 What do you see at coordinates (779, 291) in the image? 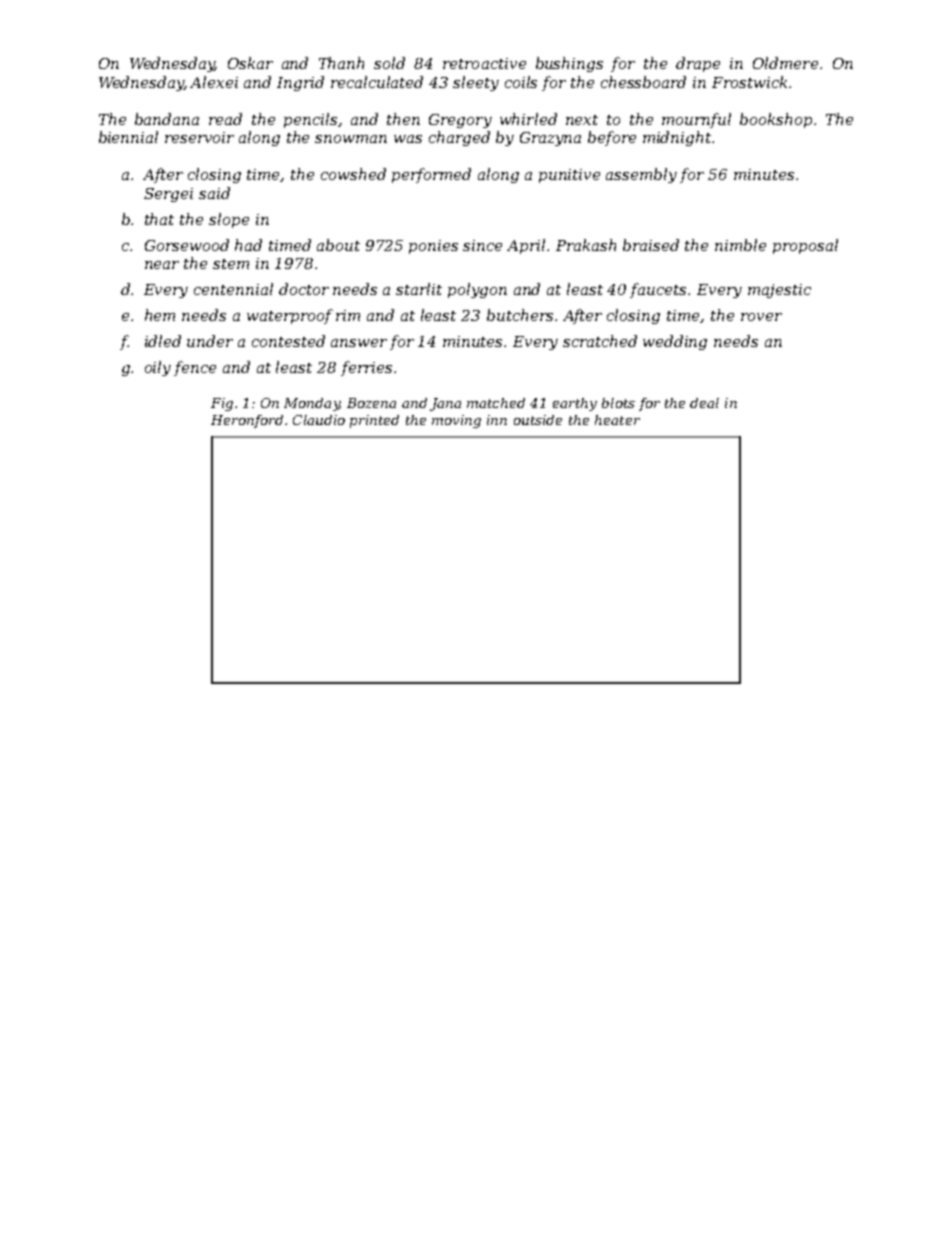
I see `majestic` at bounding box center [779, 291].
